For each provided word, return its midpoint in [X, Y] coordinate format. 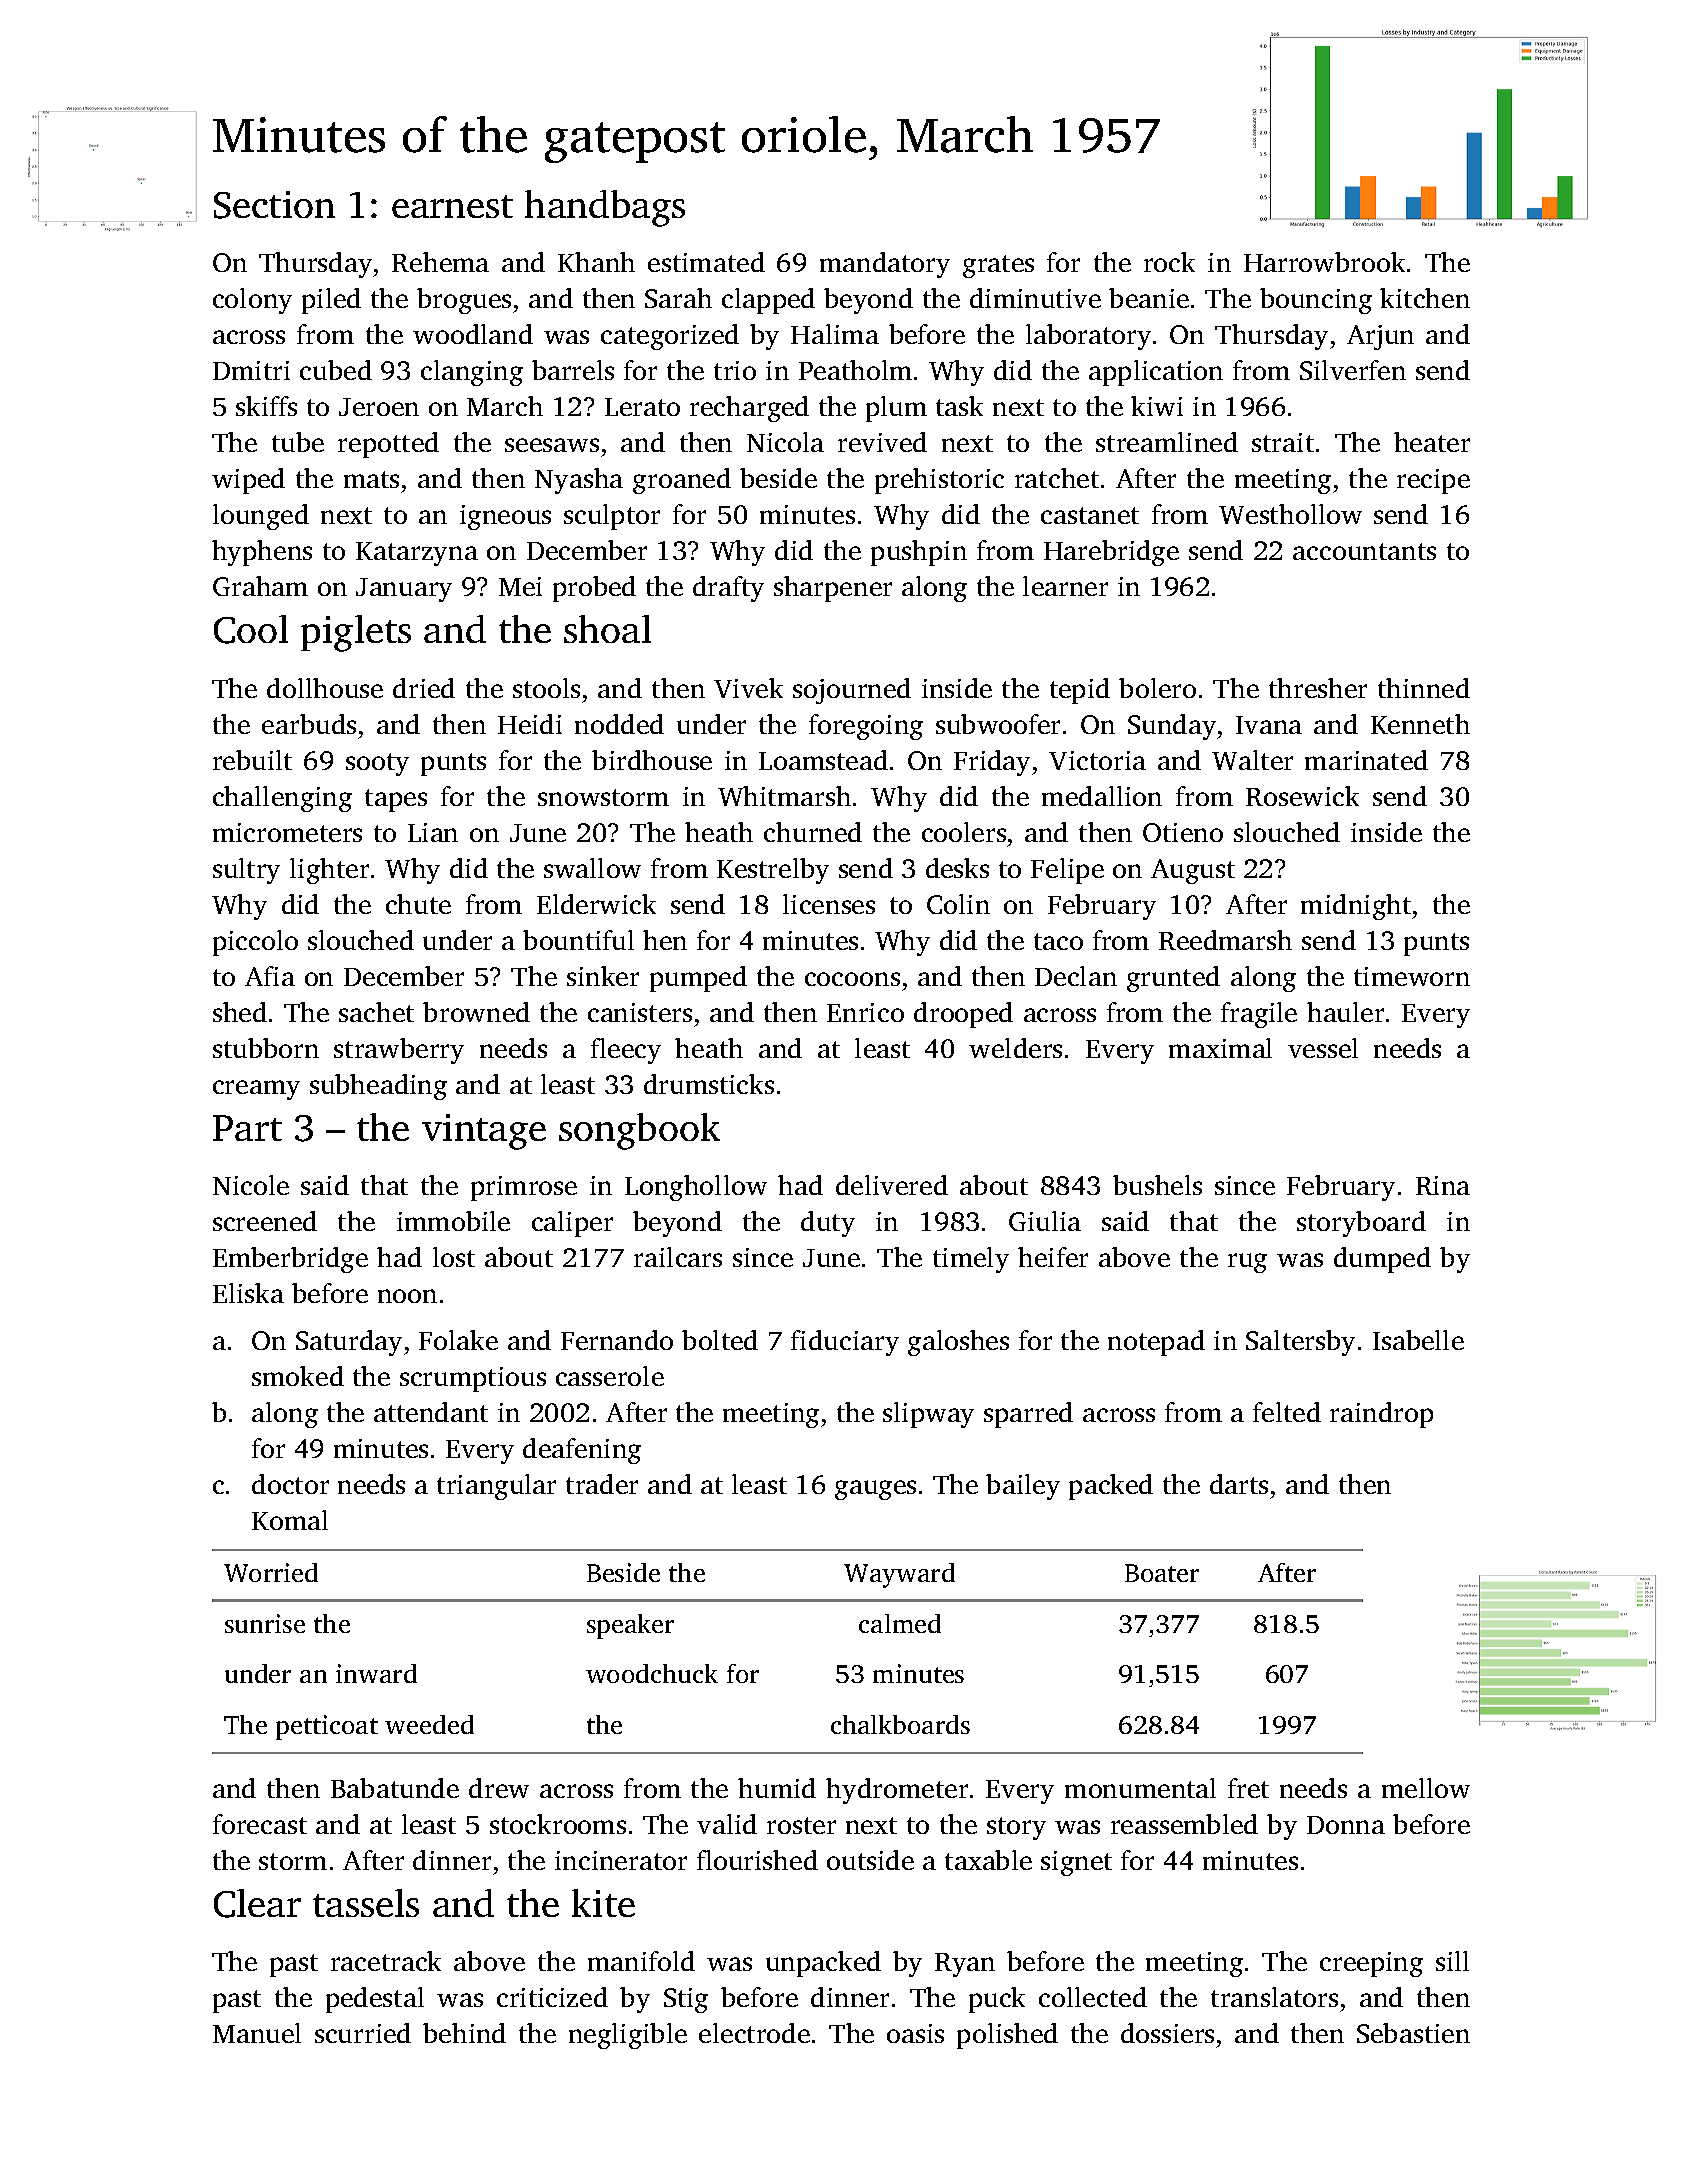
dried [424, 688]
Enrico [865, 1012]
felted [1287, 1412]
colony [252, 301]
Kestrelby [773, 871]
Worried [271, 1572]
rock [1169, 262]
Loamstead [823, 760]
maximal [1220, 1048]
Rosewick [1302, 796]
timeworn [1412, 976]
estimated [706, 262]
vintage [484, 1132]
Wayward [899, 1575]
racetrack [386, 1961]
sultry [246, 871]
